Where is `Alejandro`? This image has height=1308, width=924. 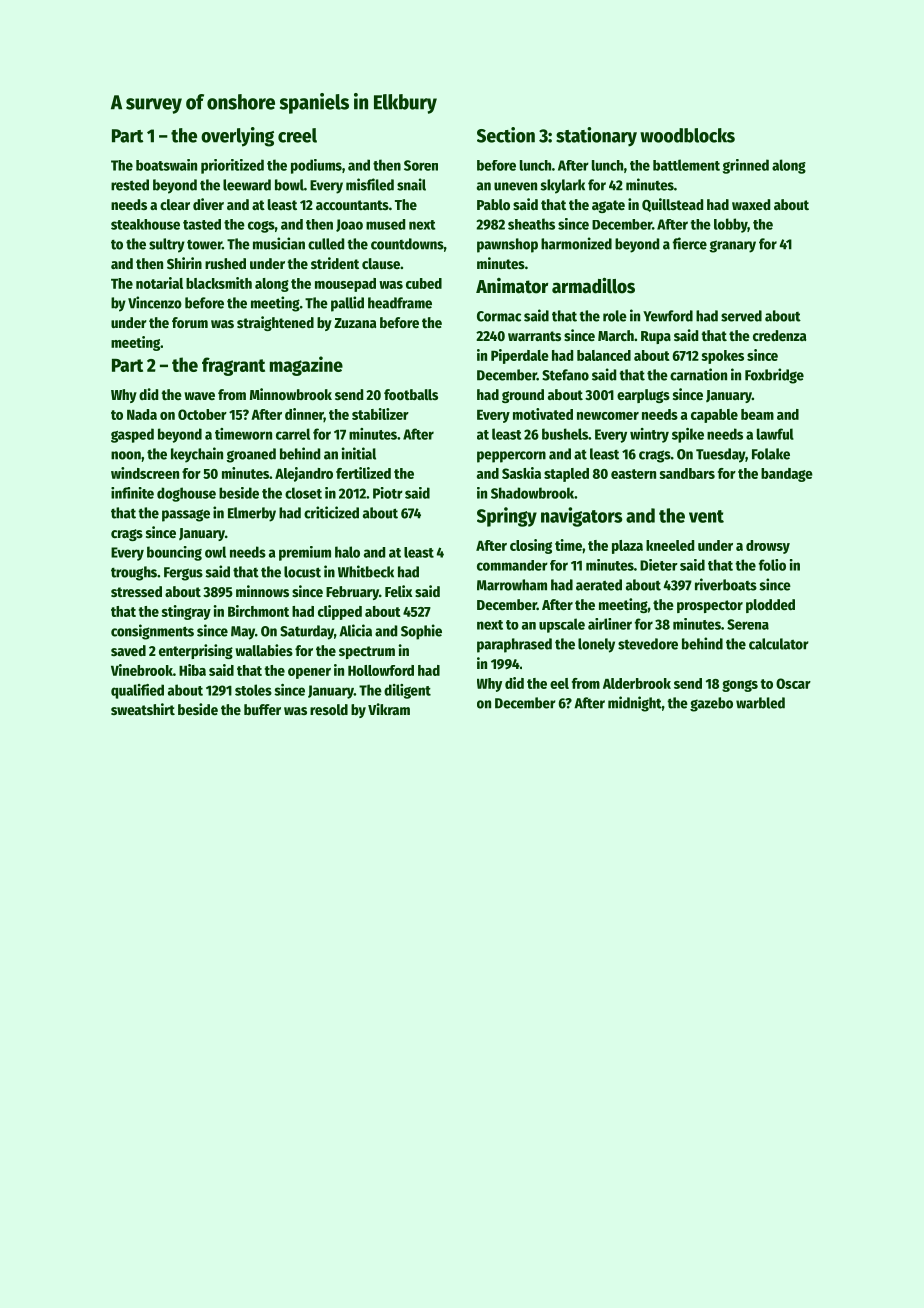 Alejandro is located at coordinates (304, 474).
